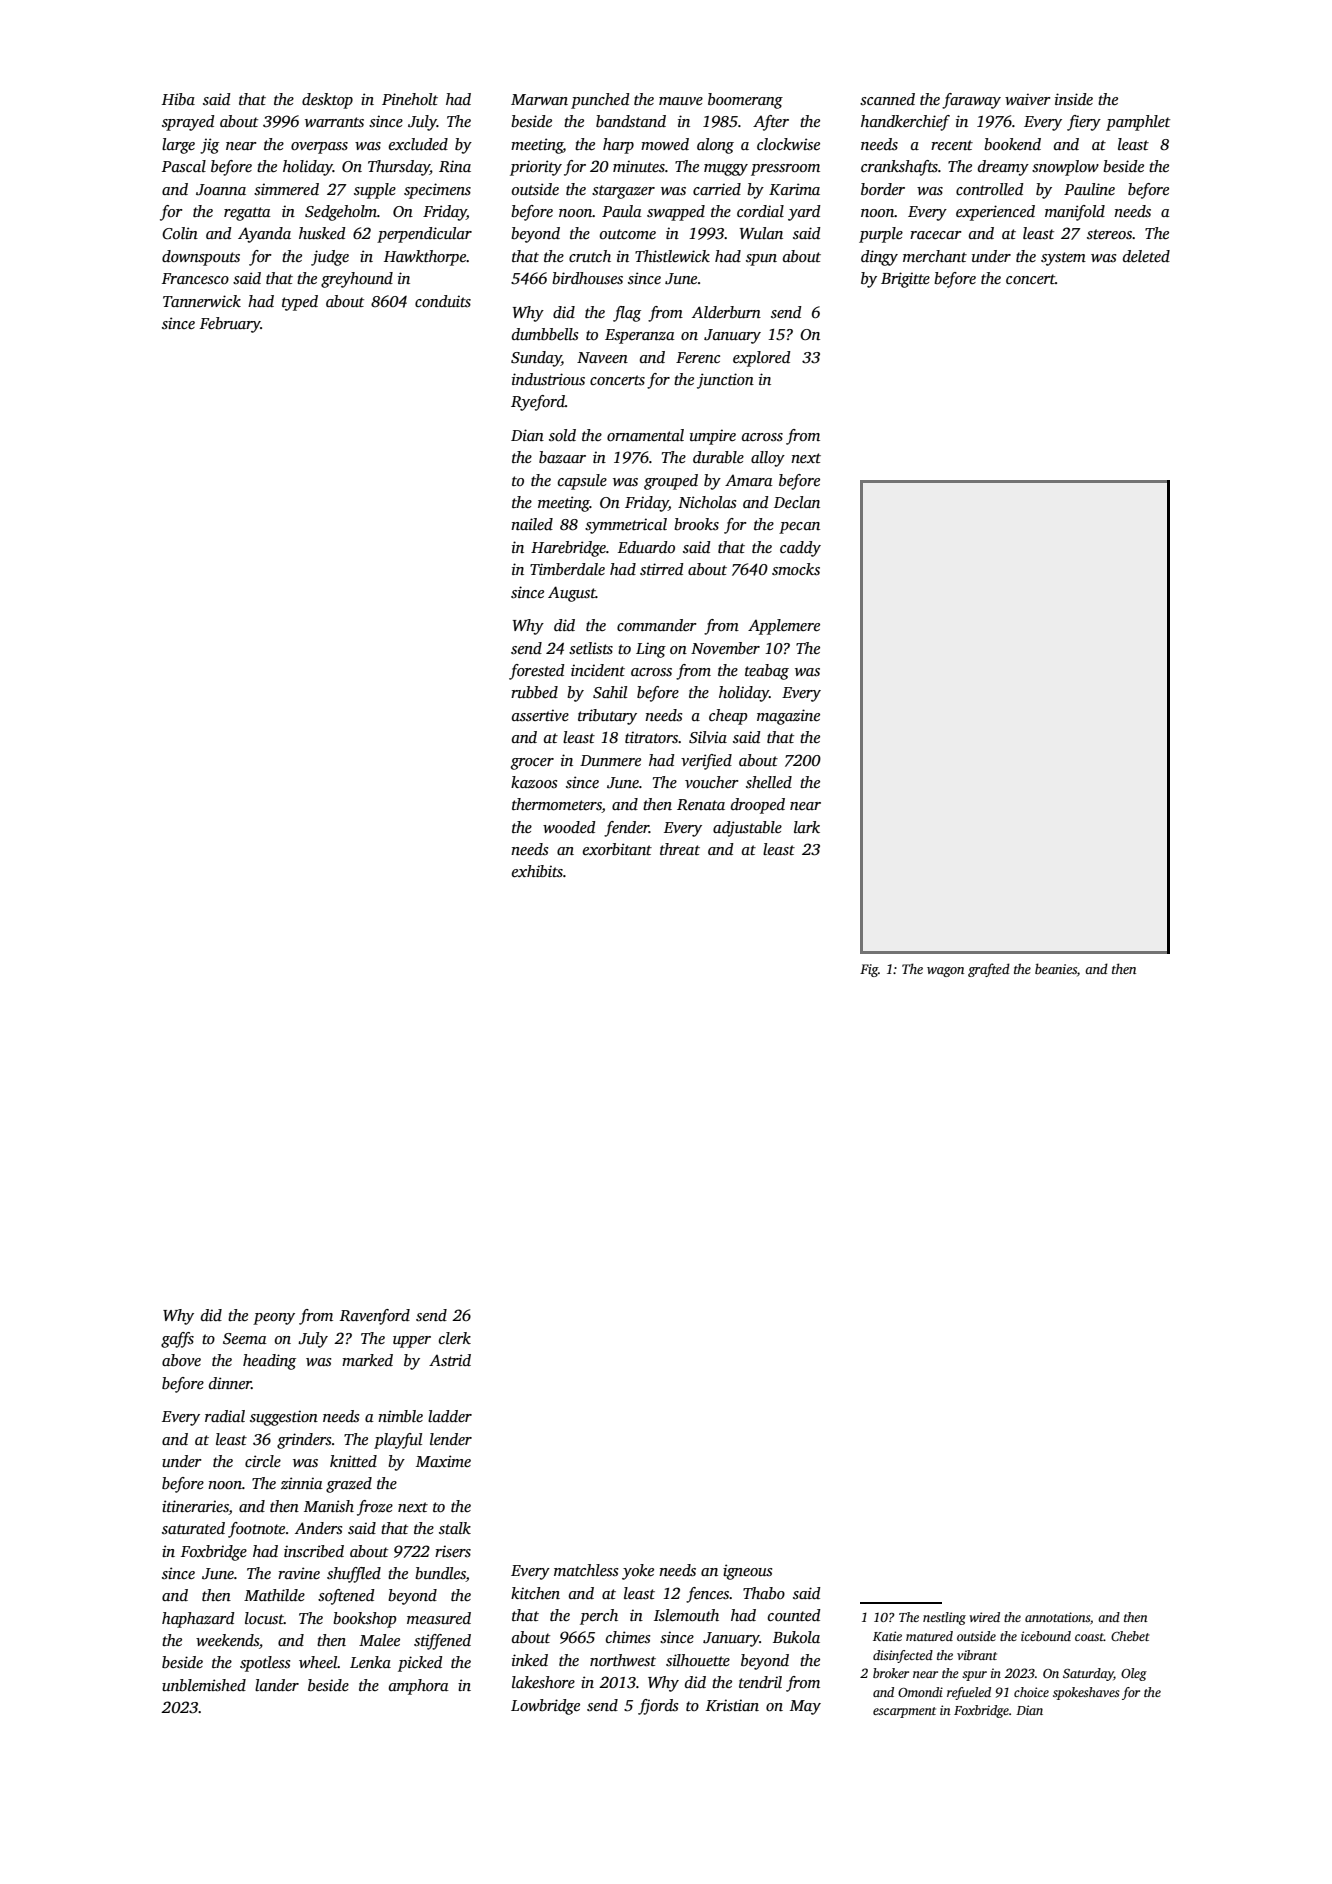 The height and width of the document is (1884, 1332). What do you see at coordinates (537, 672) in the document?
I see `forested` at bounding box center [537, 672].
